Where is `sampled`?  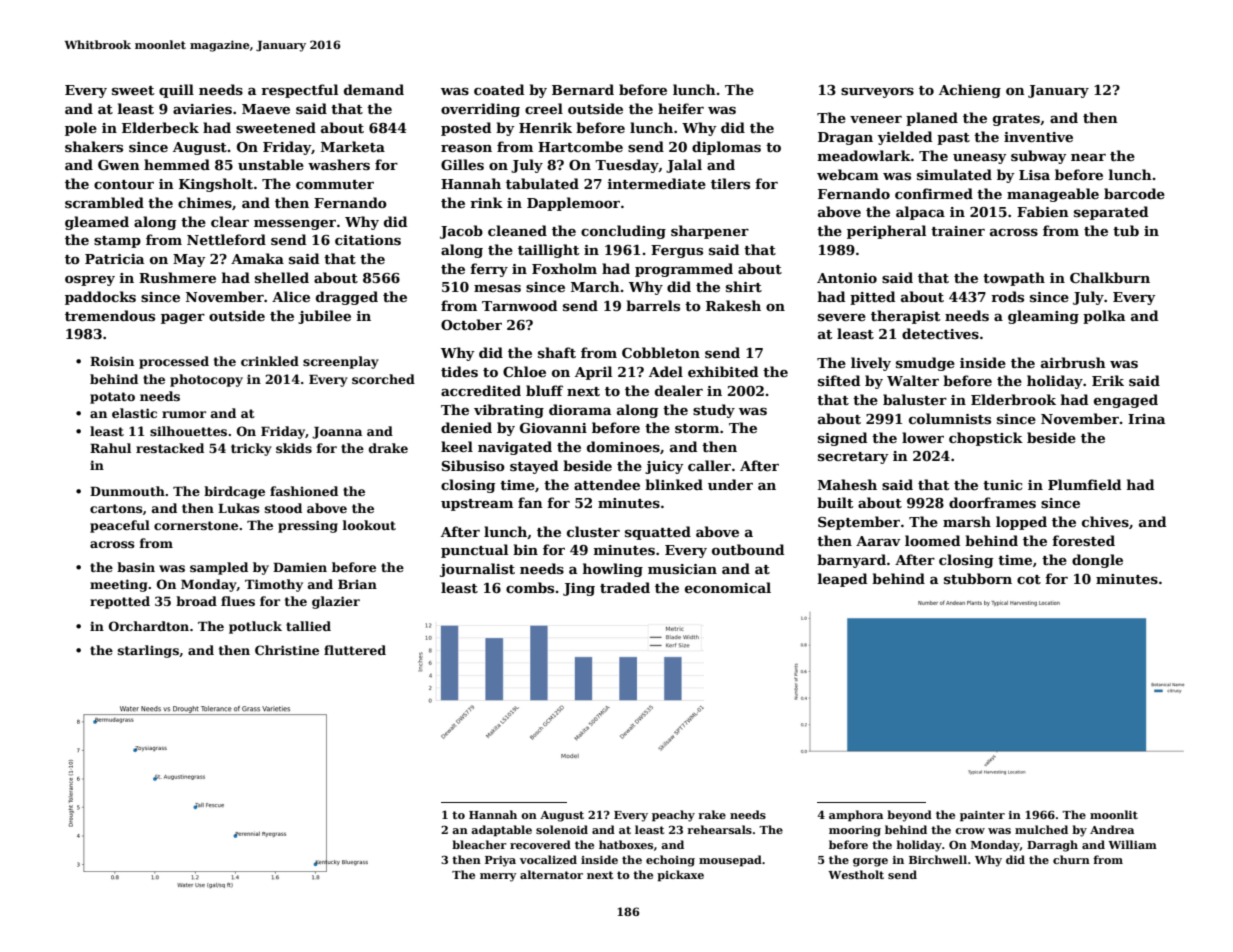
sampled is located at coordinates (219, 568).
